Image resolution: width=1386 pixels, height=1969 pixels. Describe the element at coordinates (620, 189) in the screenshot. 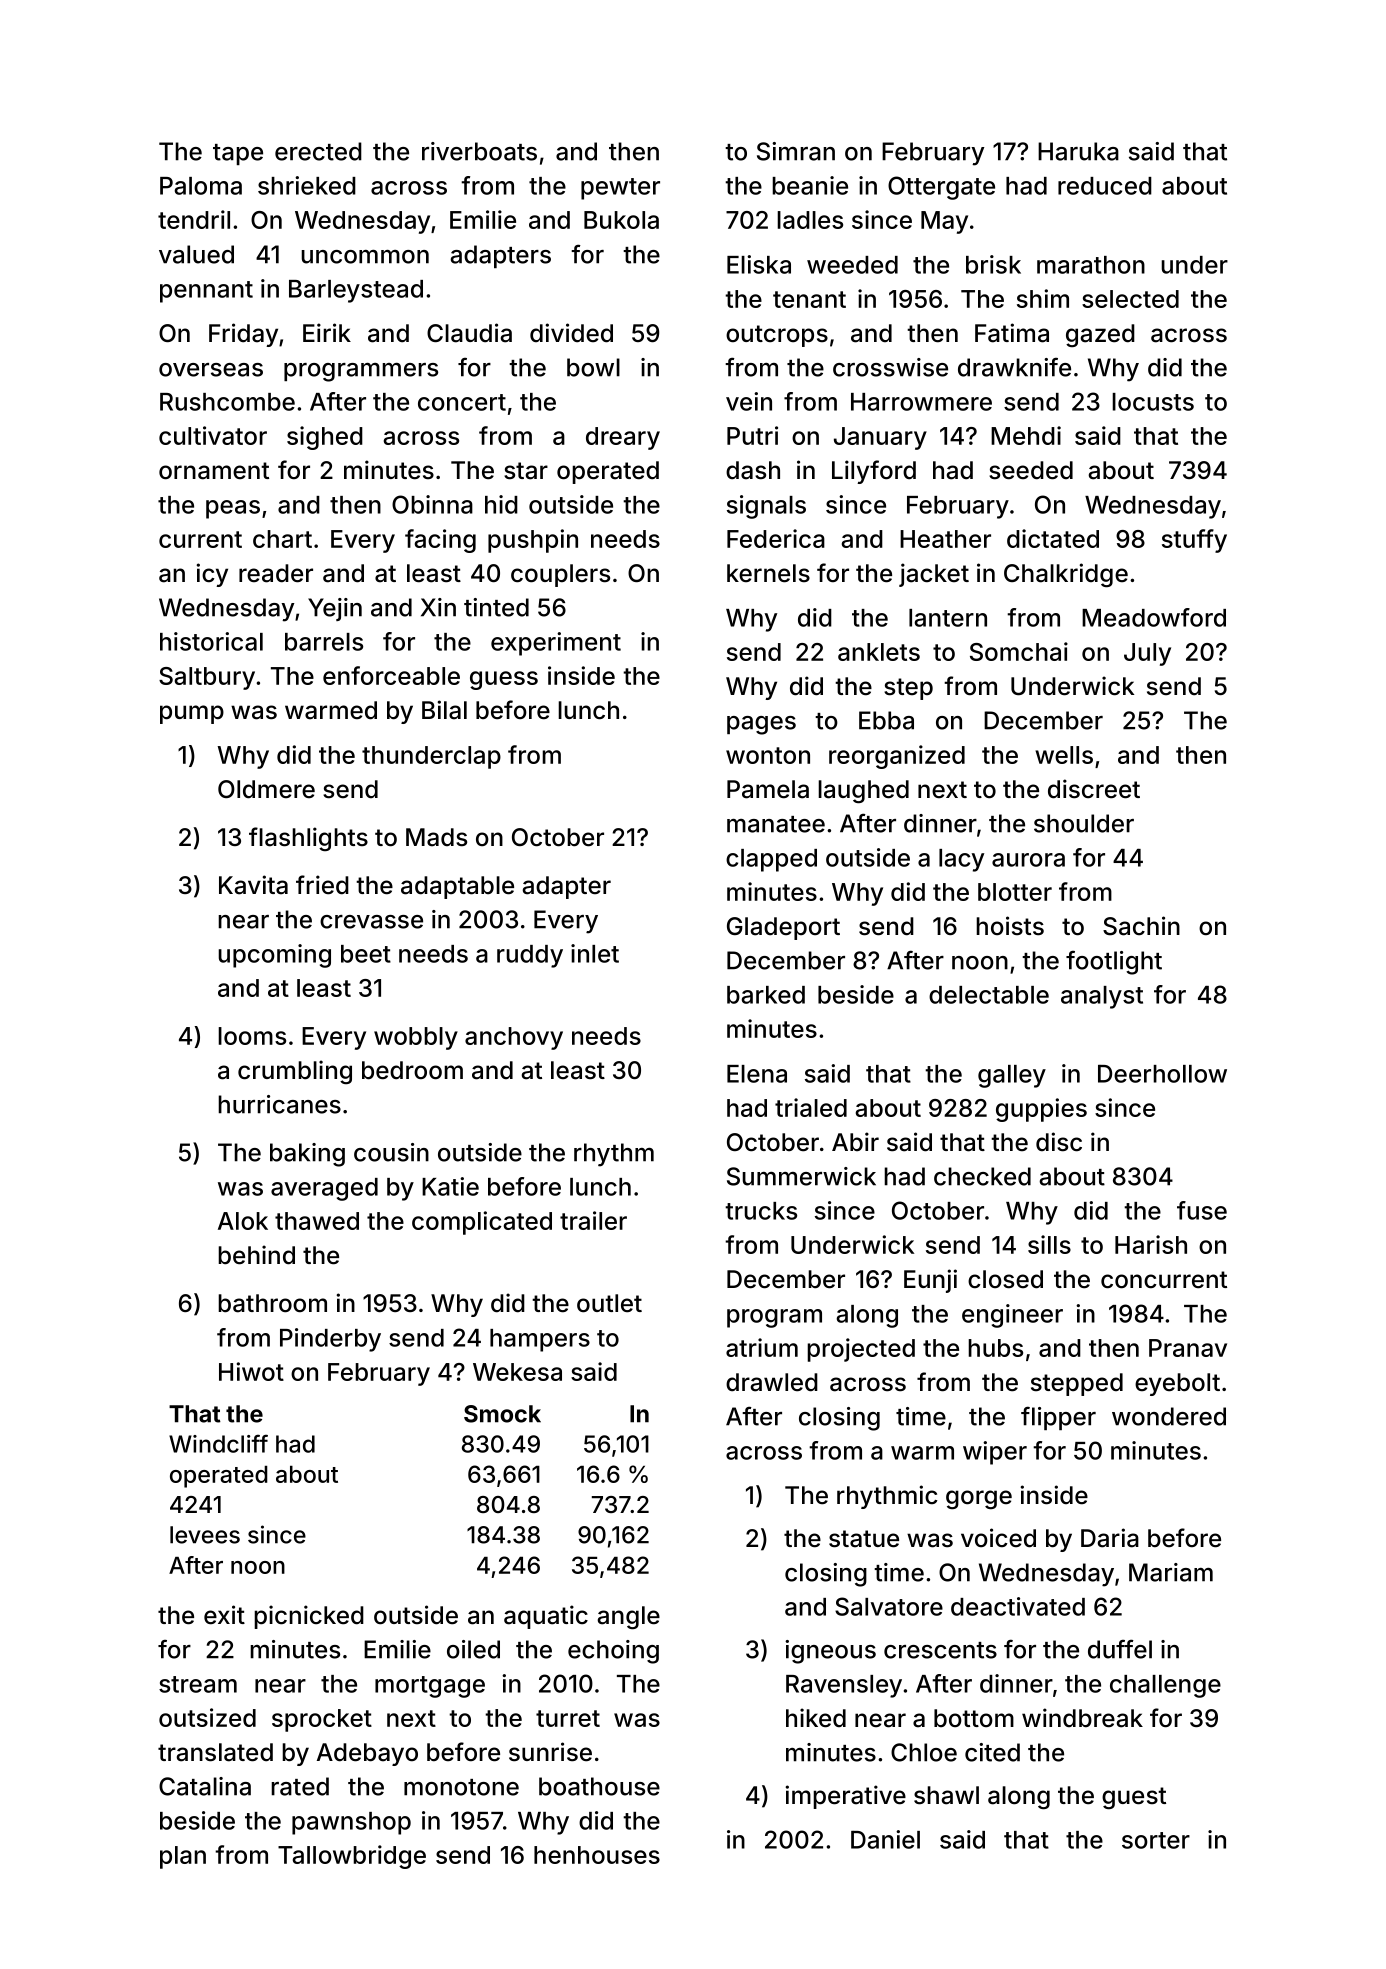

I see `pewter` at that location.
